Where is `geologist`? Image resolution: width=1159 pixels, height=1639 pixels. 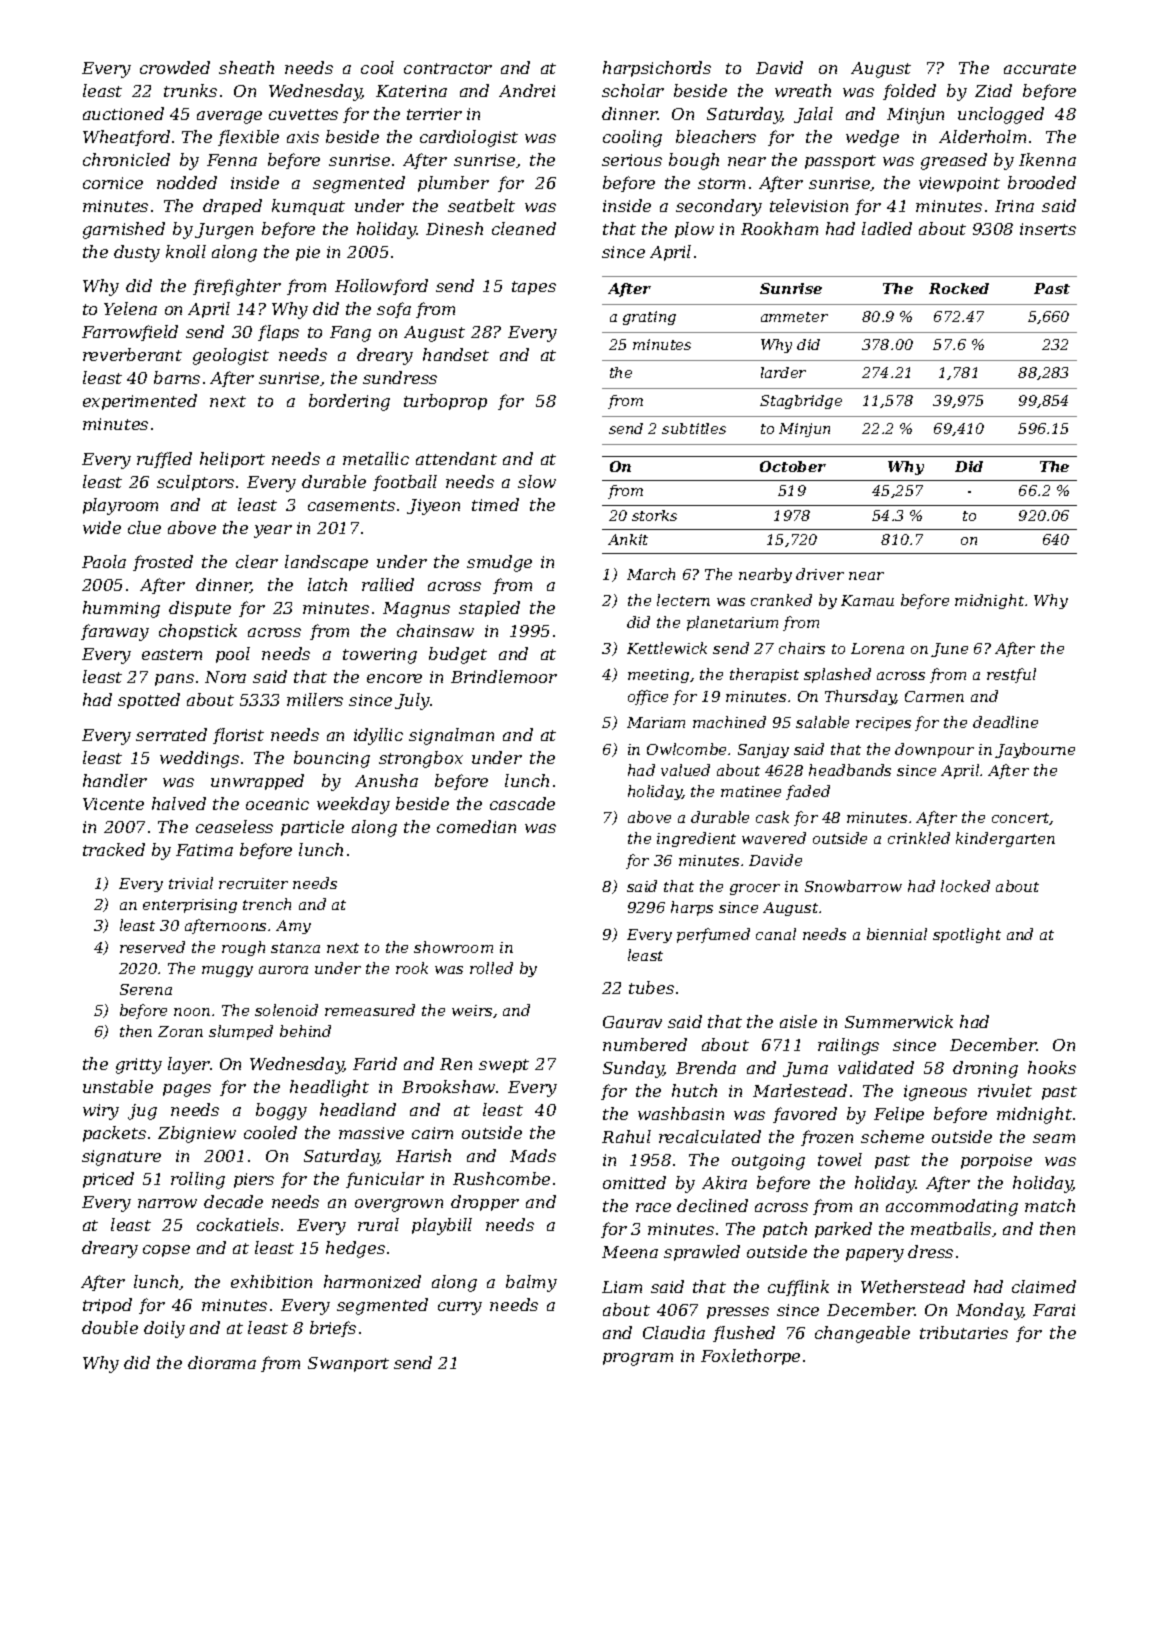
geologist is located at coordinates (231, 356).
